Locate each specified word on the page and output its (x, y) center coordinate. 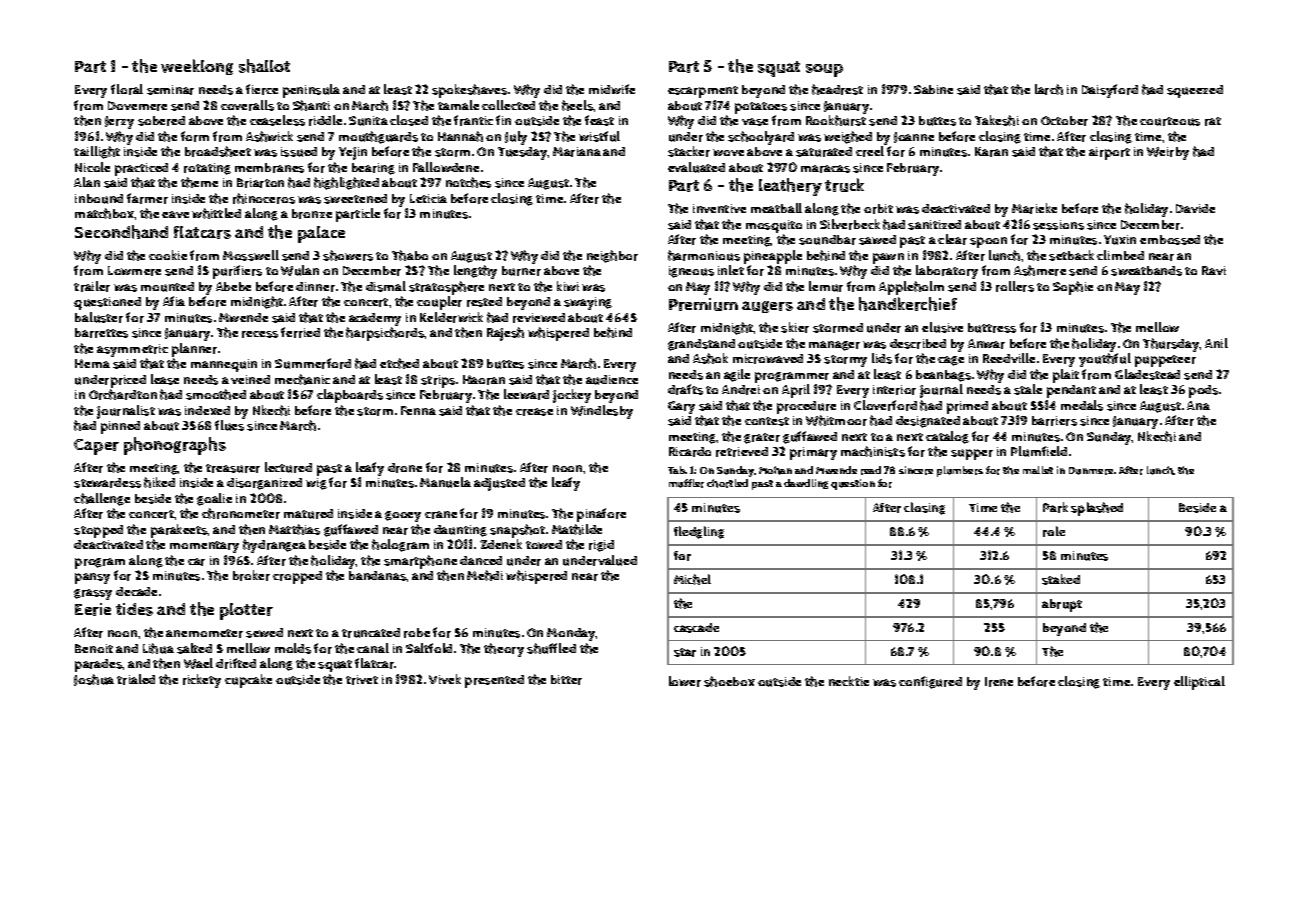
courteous (1170, 121)
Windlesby (602, 412)
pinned (120, 427)
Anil (1216, 343)
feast (599, 120)
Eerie (93, 609)
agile (737, 375)
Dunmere (1091, 471)
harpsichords (385, 334)
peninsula (311, 91)
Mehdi (485, 575)
